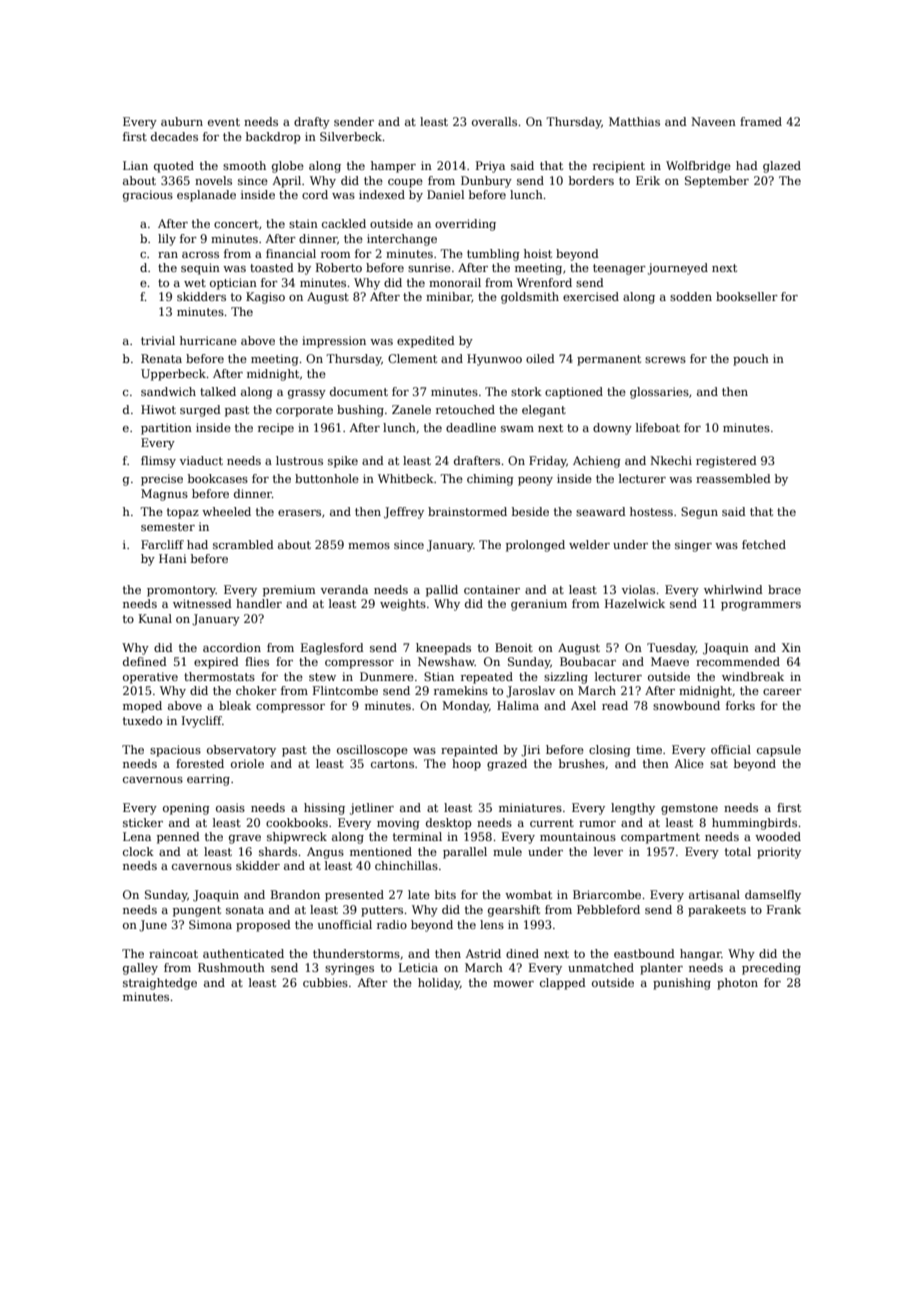  I want to click on hoop, so click(466, 765).
